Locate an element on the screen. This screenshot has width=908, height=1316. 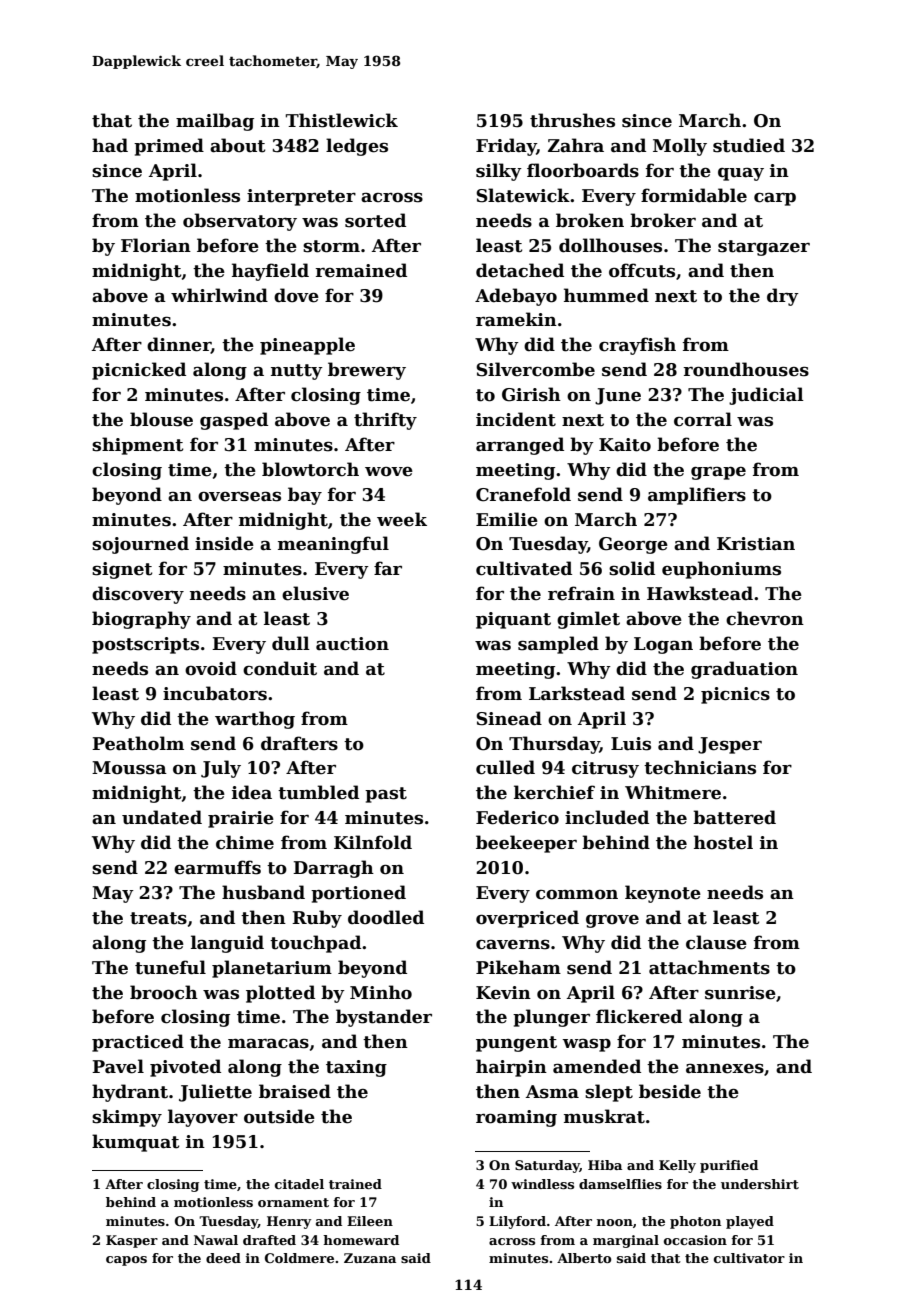
Zuzana is located at coordinates (370, 1258).
